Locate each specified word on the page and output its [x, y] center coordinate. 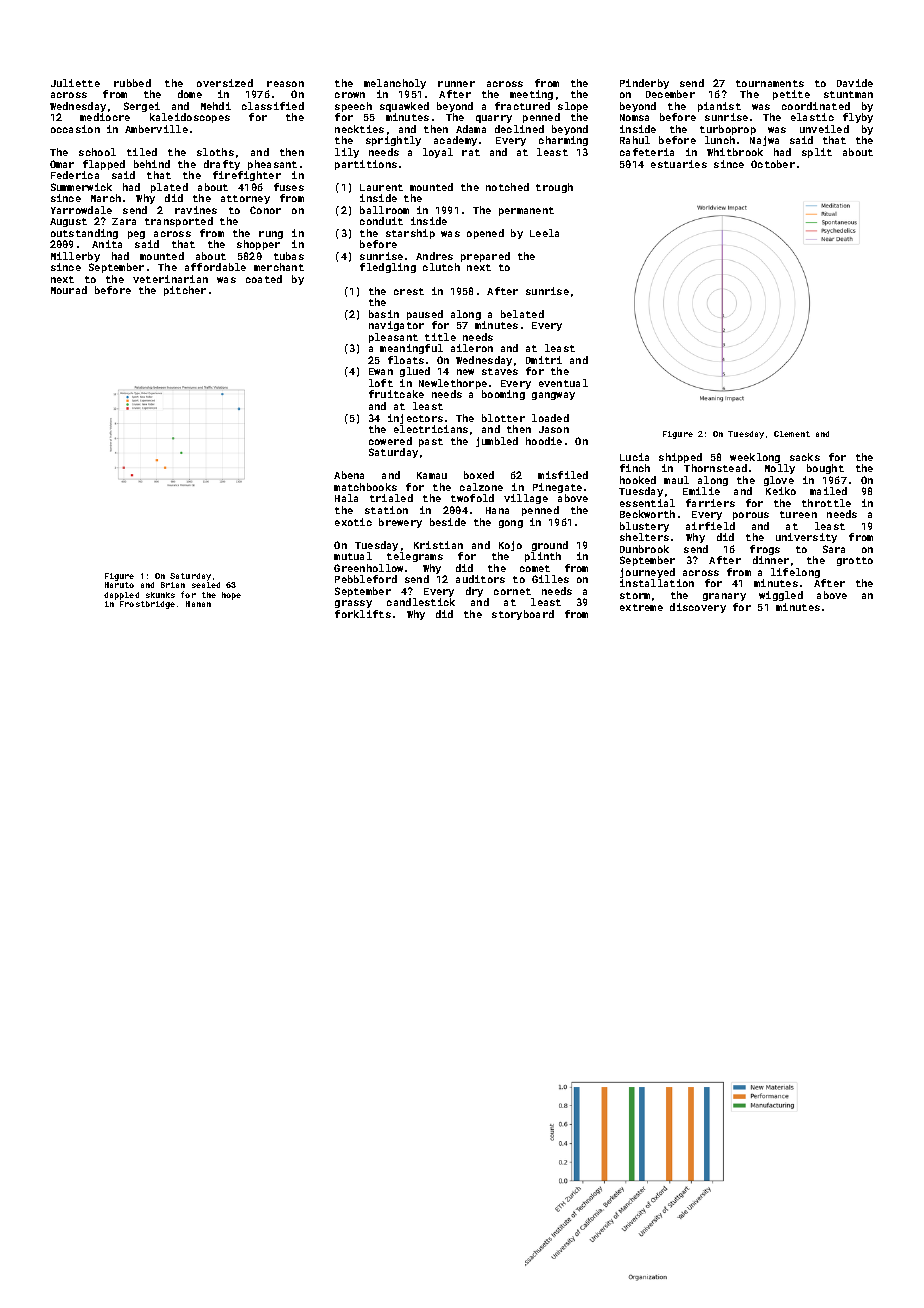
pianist [719, 107]
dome [190, 94]
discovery [698, 608]
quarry [494, 119]
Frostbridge [147, 605]
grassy [353, 604]
